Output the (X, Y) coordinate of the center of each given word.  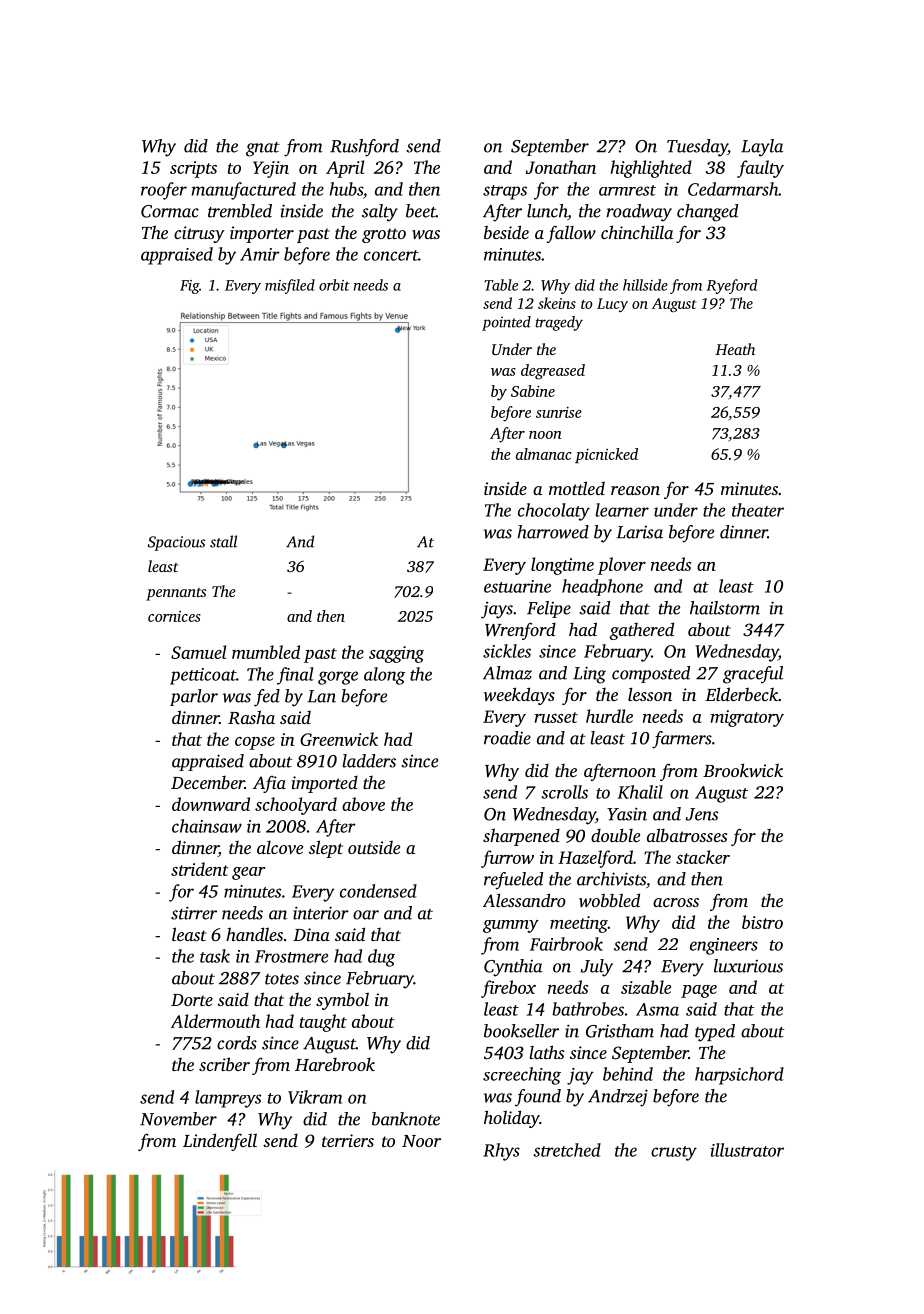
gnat (263, 149)
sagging (396, 654)
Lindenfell (220, 1142)
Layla (762, 148)
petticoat (203, 676)
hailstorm (725, 608)
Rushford (364, 148)
